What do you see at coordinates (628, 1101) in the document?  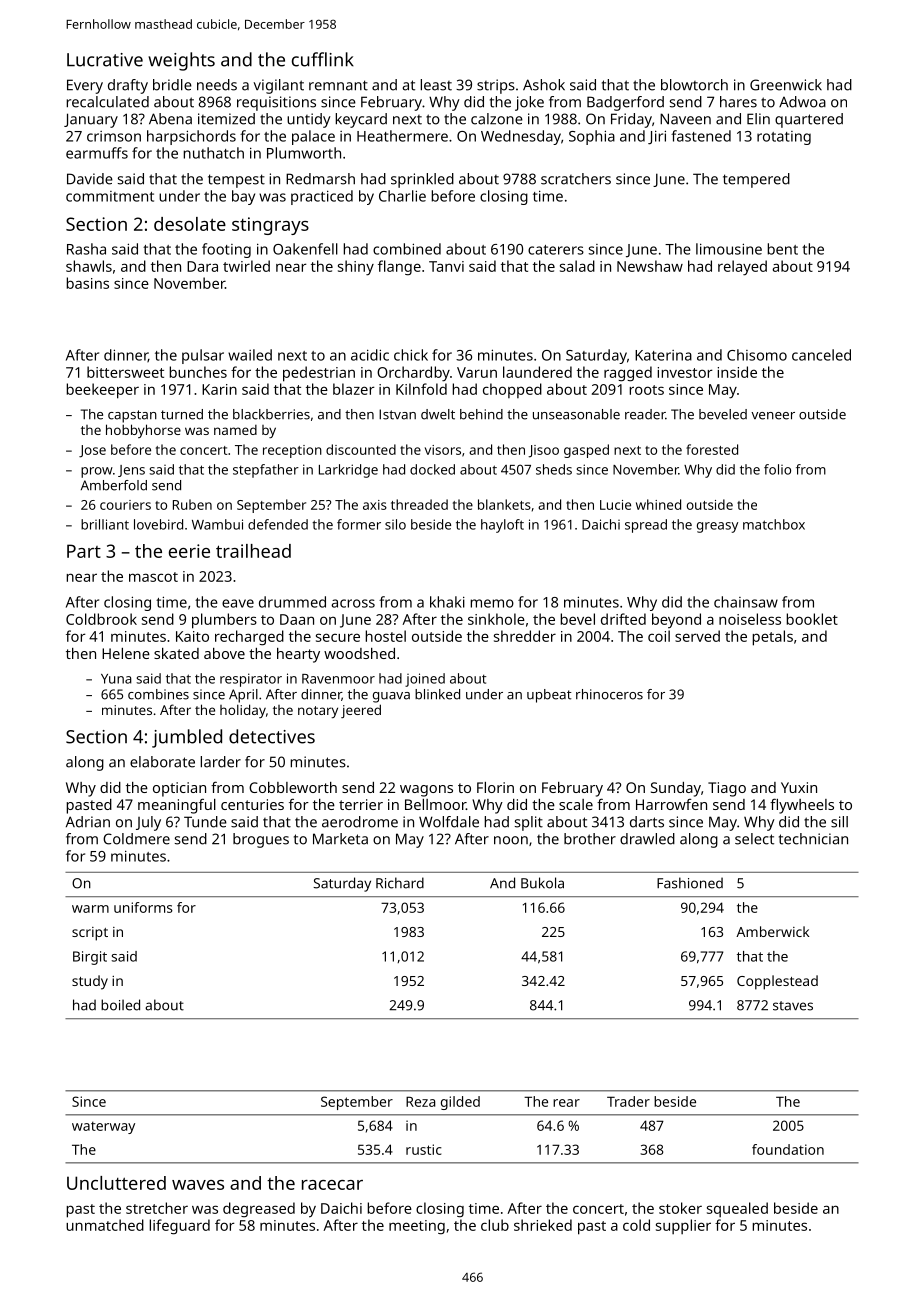 I see `Trader` at bounding box center [628, 1101].
